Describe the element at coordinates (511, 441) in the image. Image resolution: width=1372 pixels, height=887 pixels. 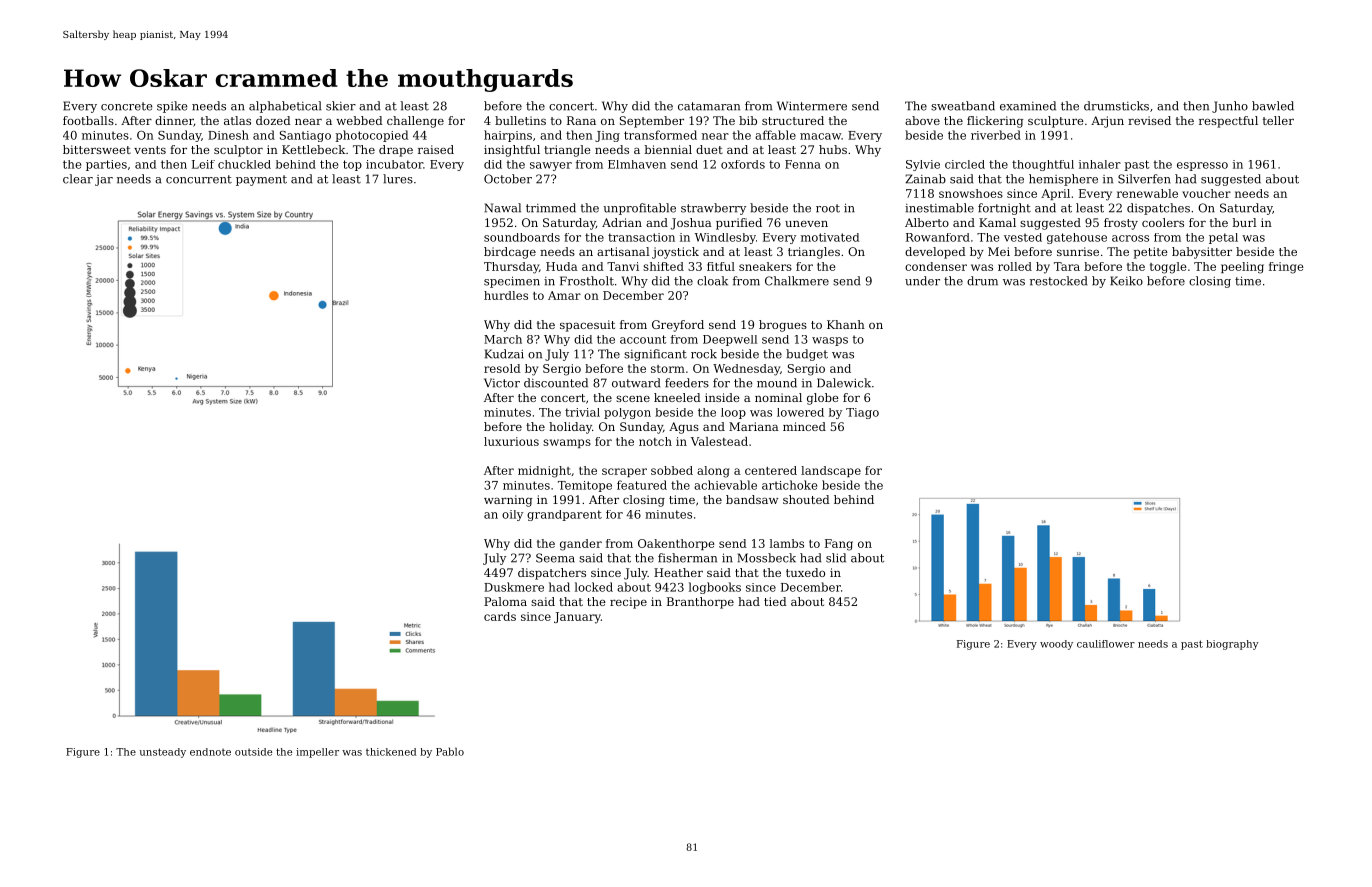
I see `luxurious` at that location.
